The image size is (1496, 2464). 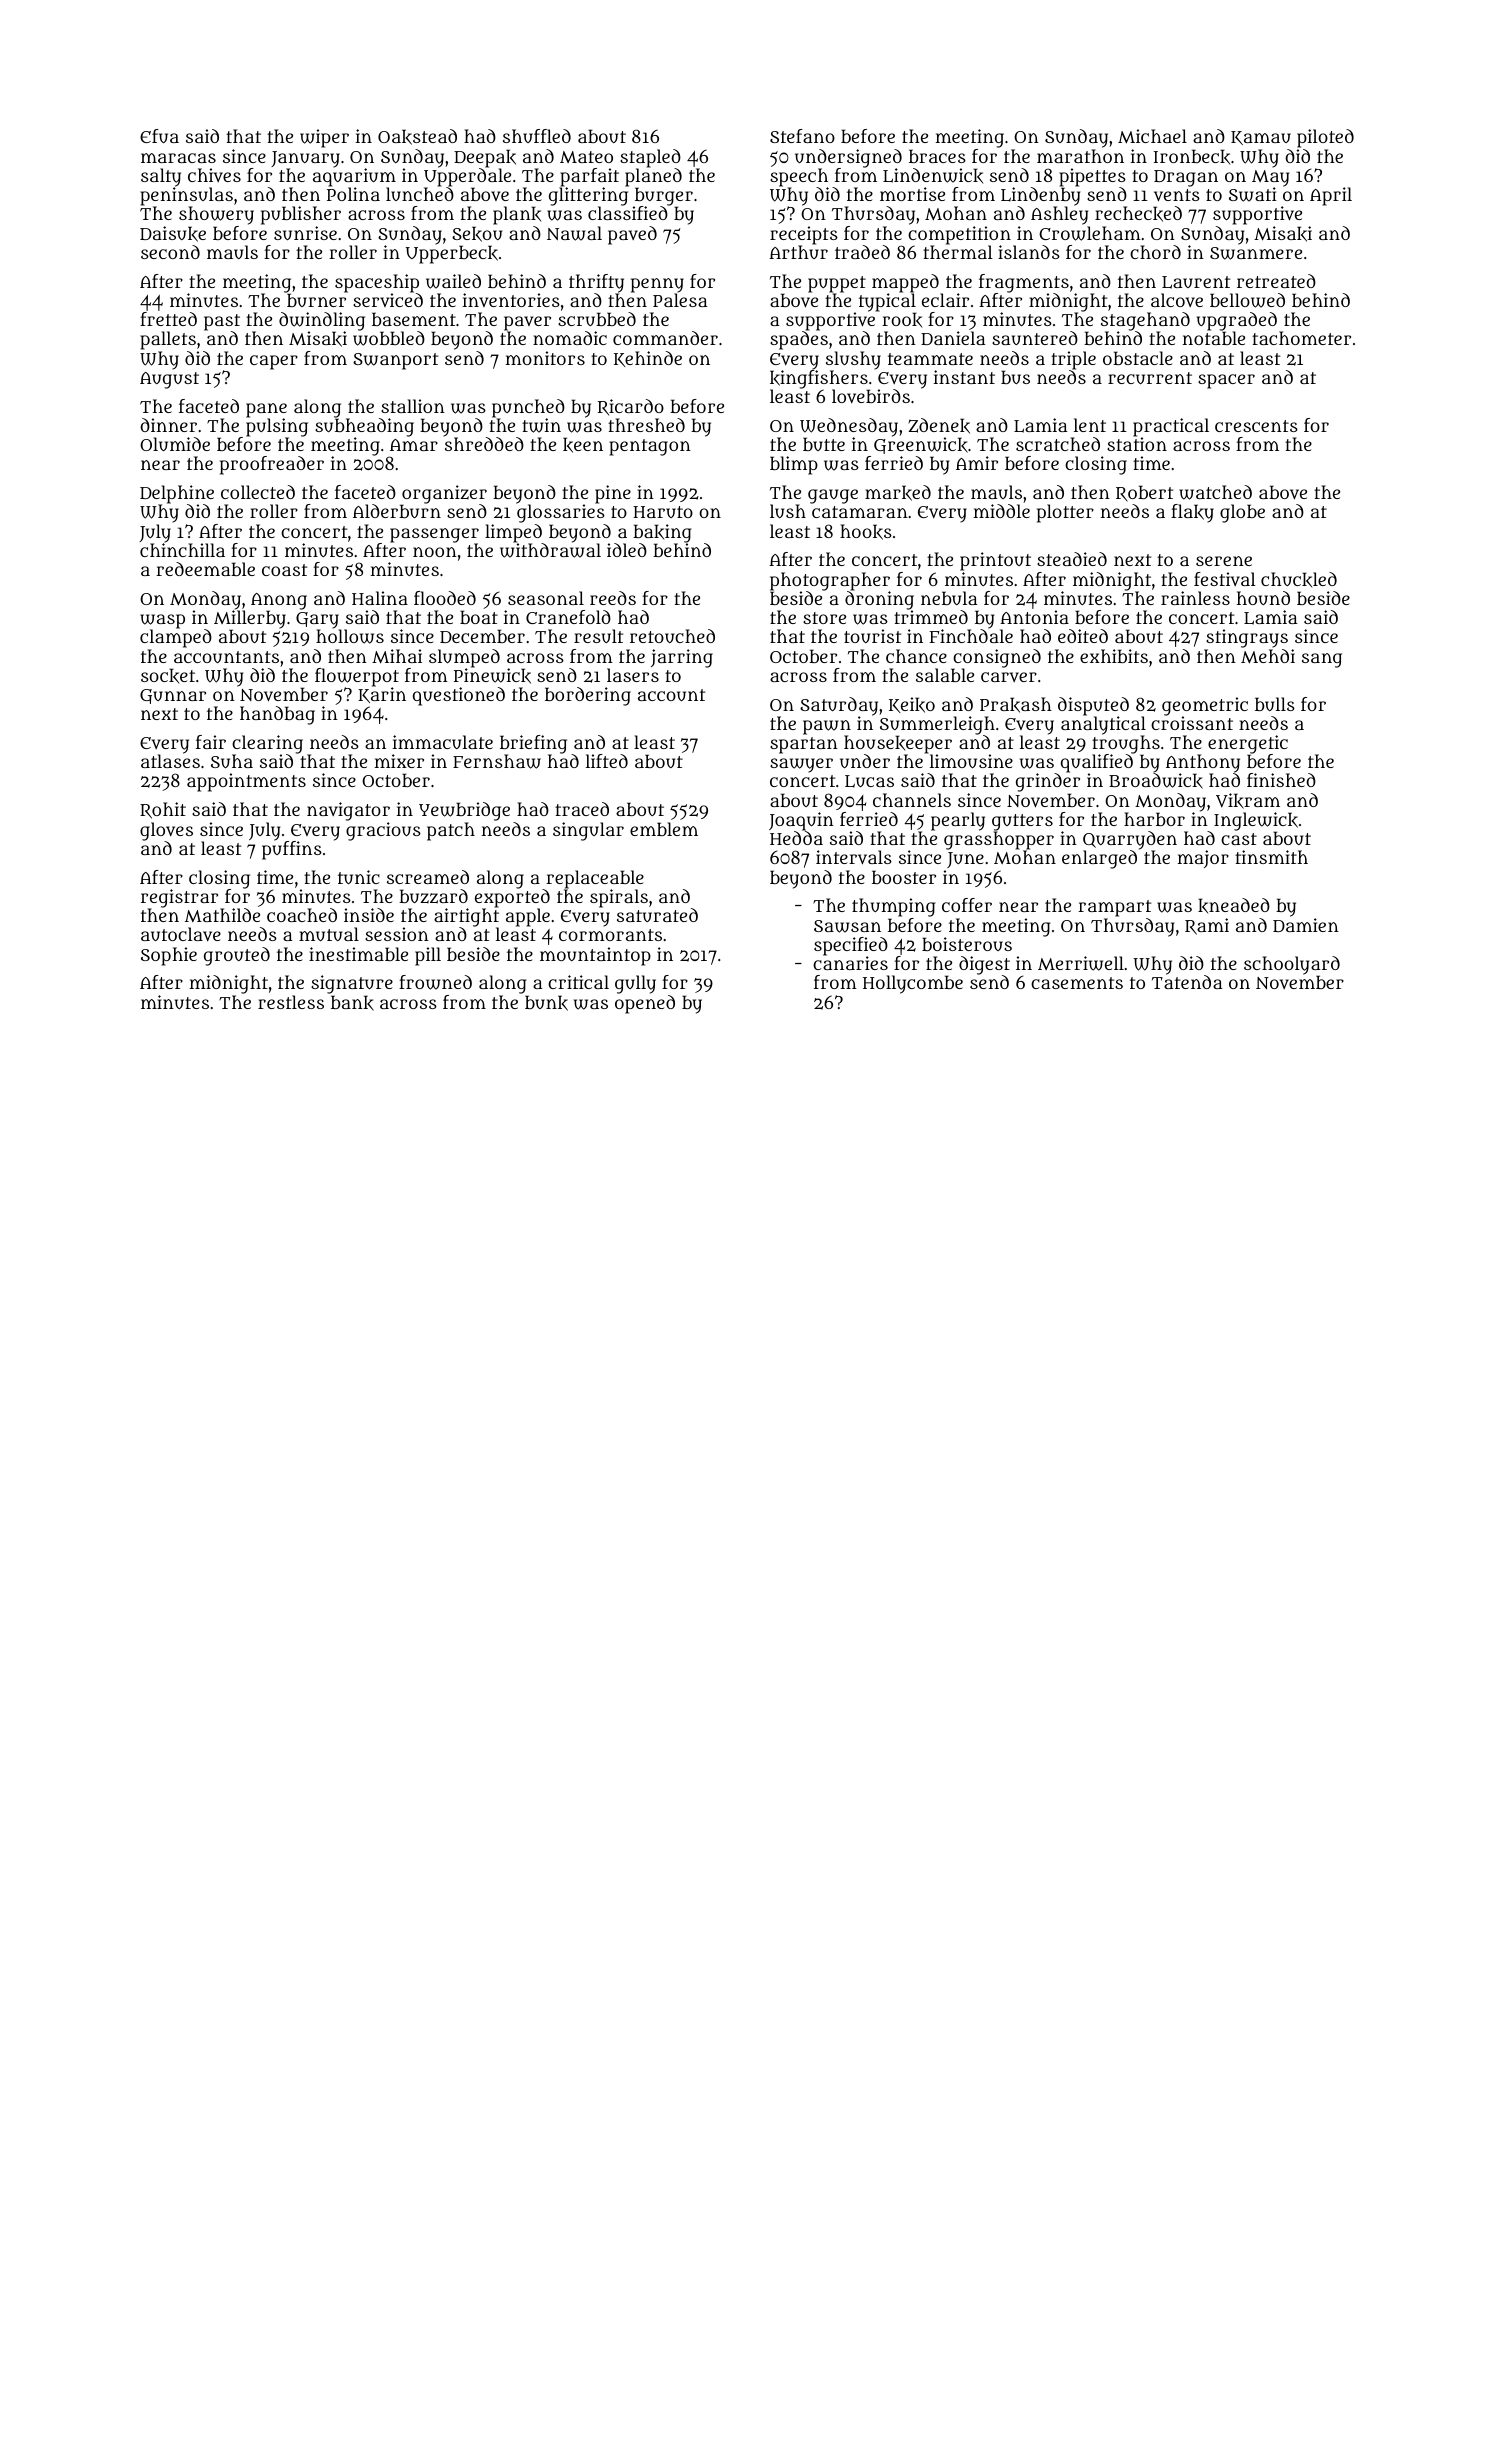 What do you see at coordinates (237, 956) in the page?
I see `grouted` at bounding box center [237, 956].
